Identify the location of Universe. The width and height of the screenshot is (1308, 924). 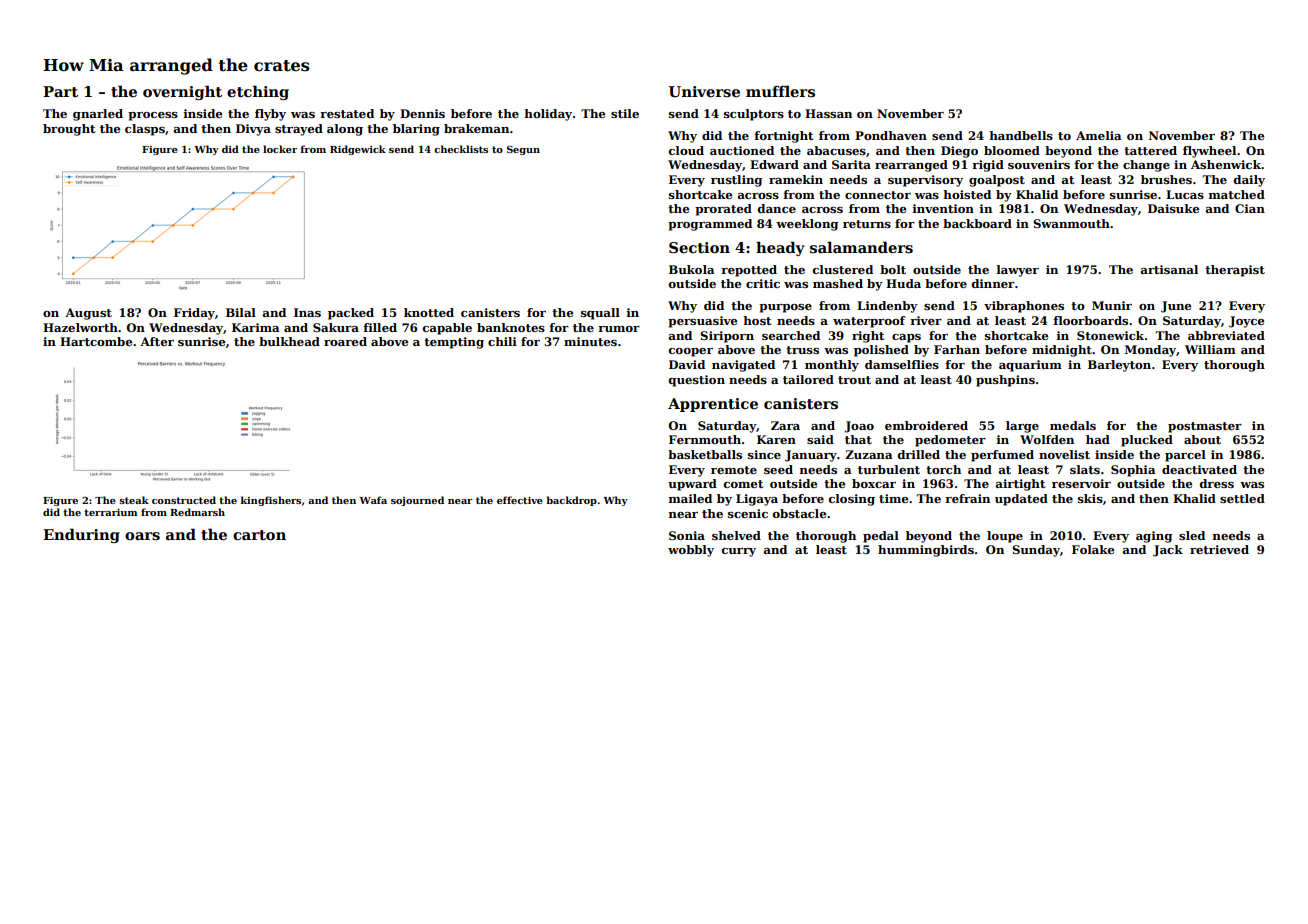
(704, 91).
